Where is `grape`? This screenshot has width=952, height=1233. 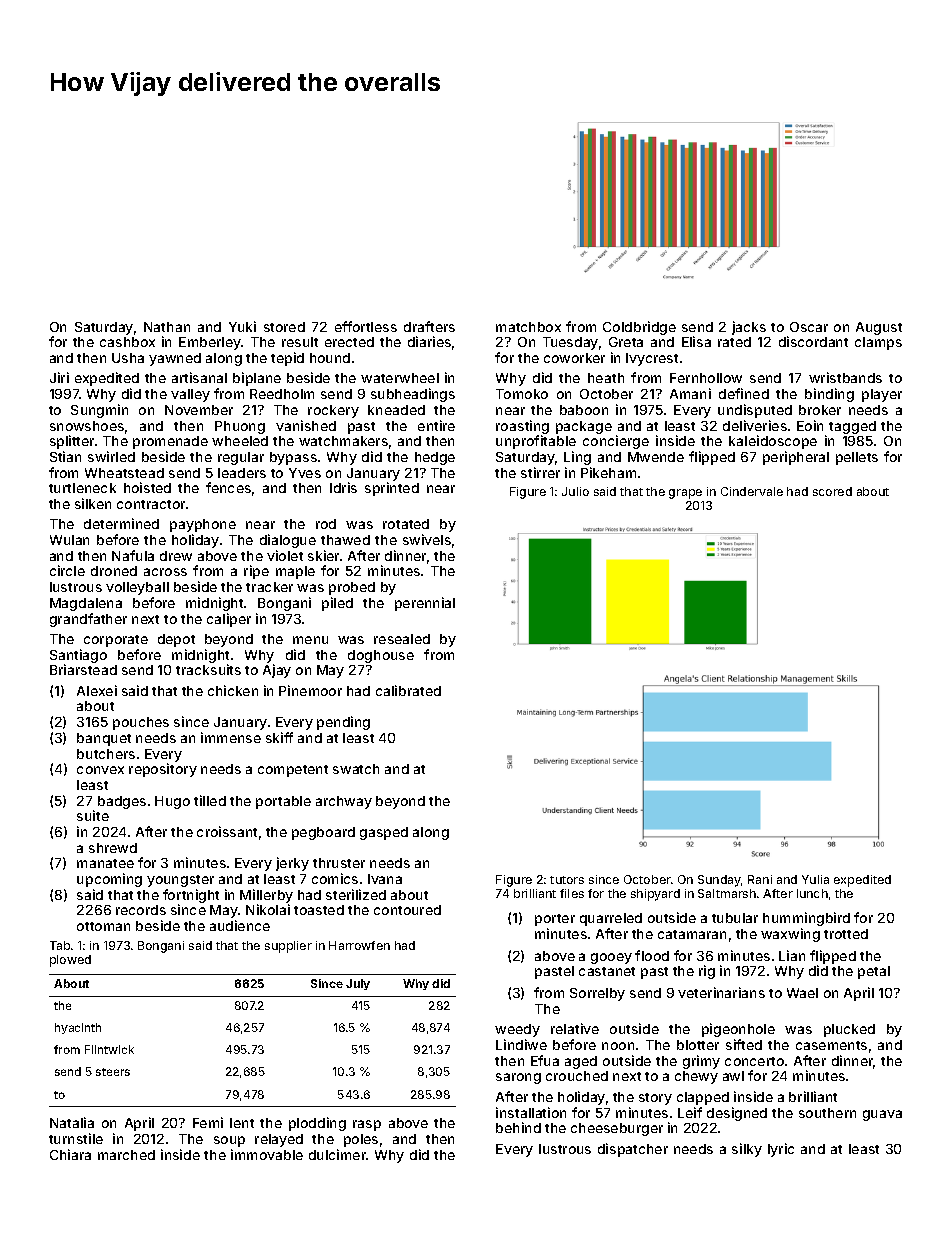 grape is located at coordinates (685, 494).
